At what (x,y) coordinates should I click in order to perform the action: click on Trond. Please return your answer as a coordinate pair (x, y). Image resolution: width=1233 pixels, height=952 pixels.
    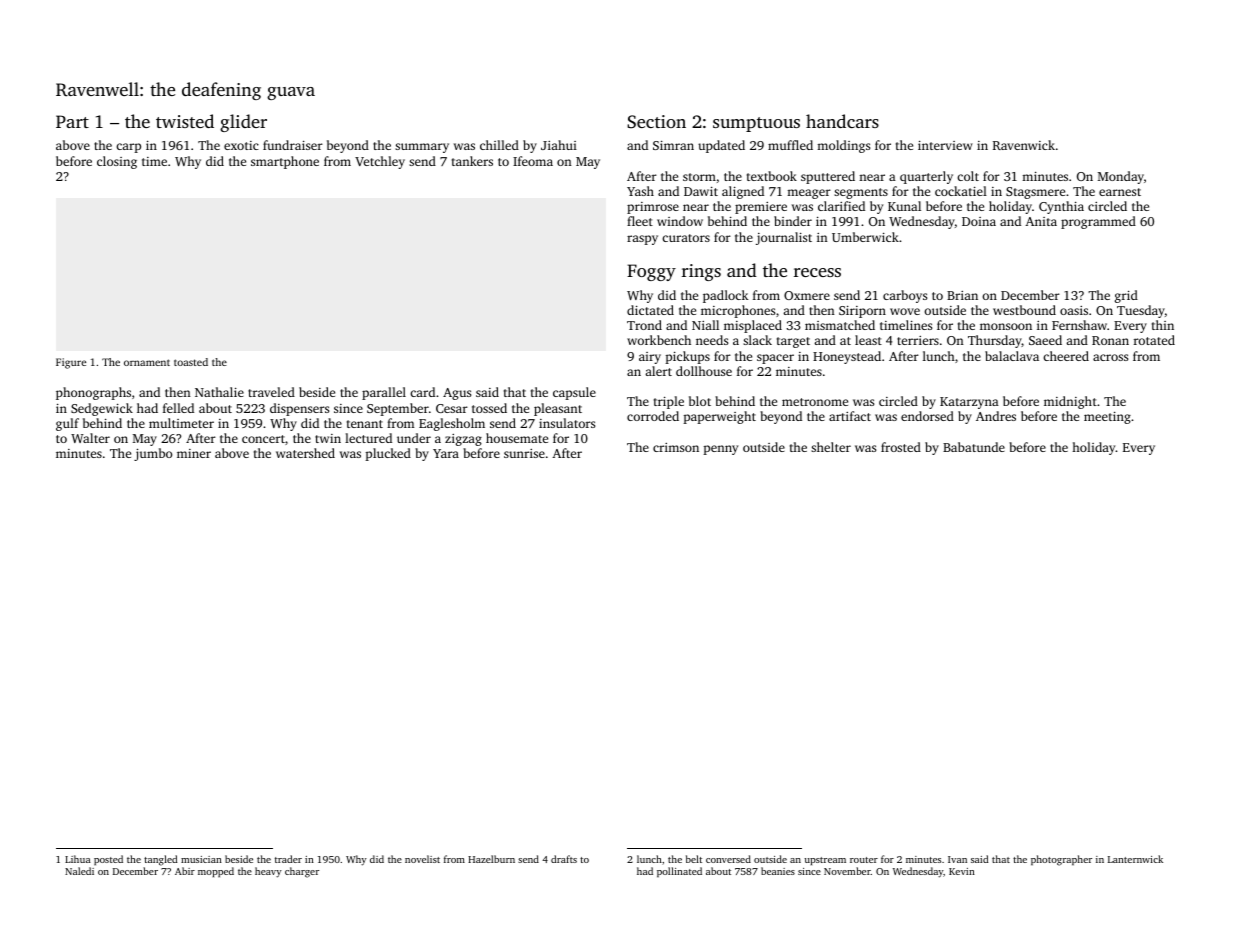
    Looking at the image, I should click on (644, 325).
